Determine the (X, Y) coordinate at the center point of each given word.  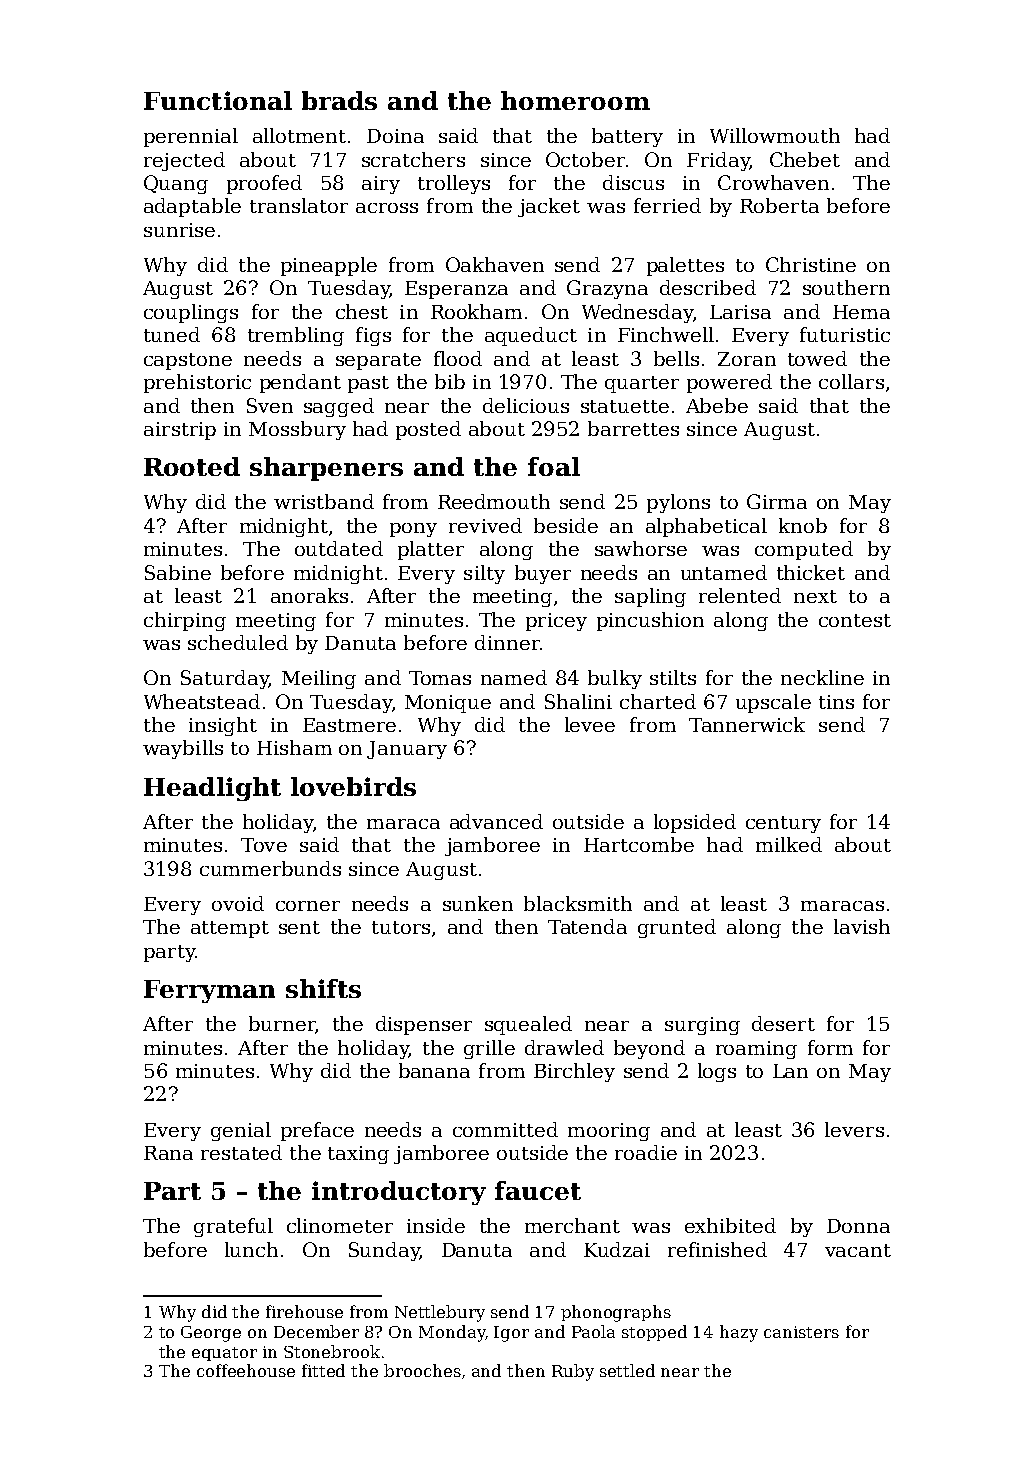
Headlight (212, 789)
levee (590, 724)
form (830, 1047)
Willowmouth (775, 135)
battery (627, 137)
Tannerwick (747, 724)
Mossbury (297, 430)
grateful (233, 1227)
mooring (609, 1132)
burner (282, 1025)
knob (803, 525)
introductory (399, 1193)
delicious (526, 405)
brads (339, 100)
